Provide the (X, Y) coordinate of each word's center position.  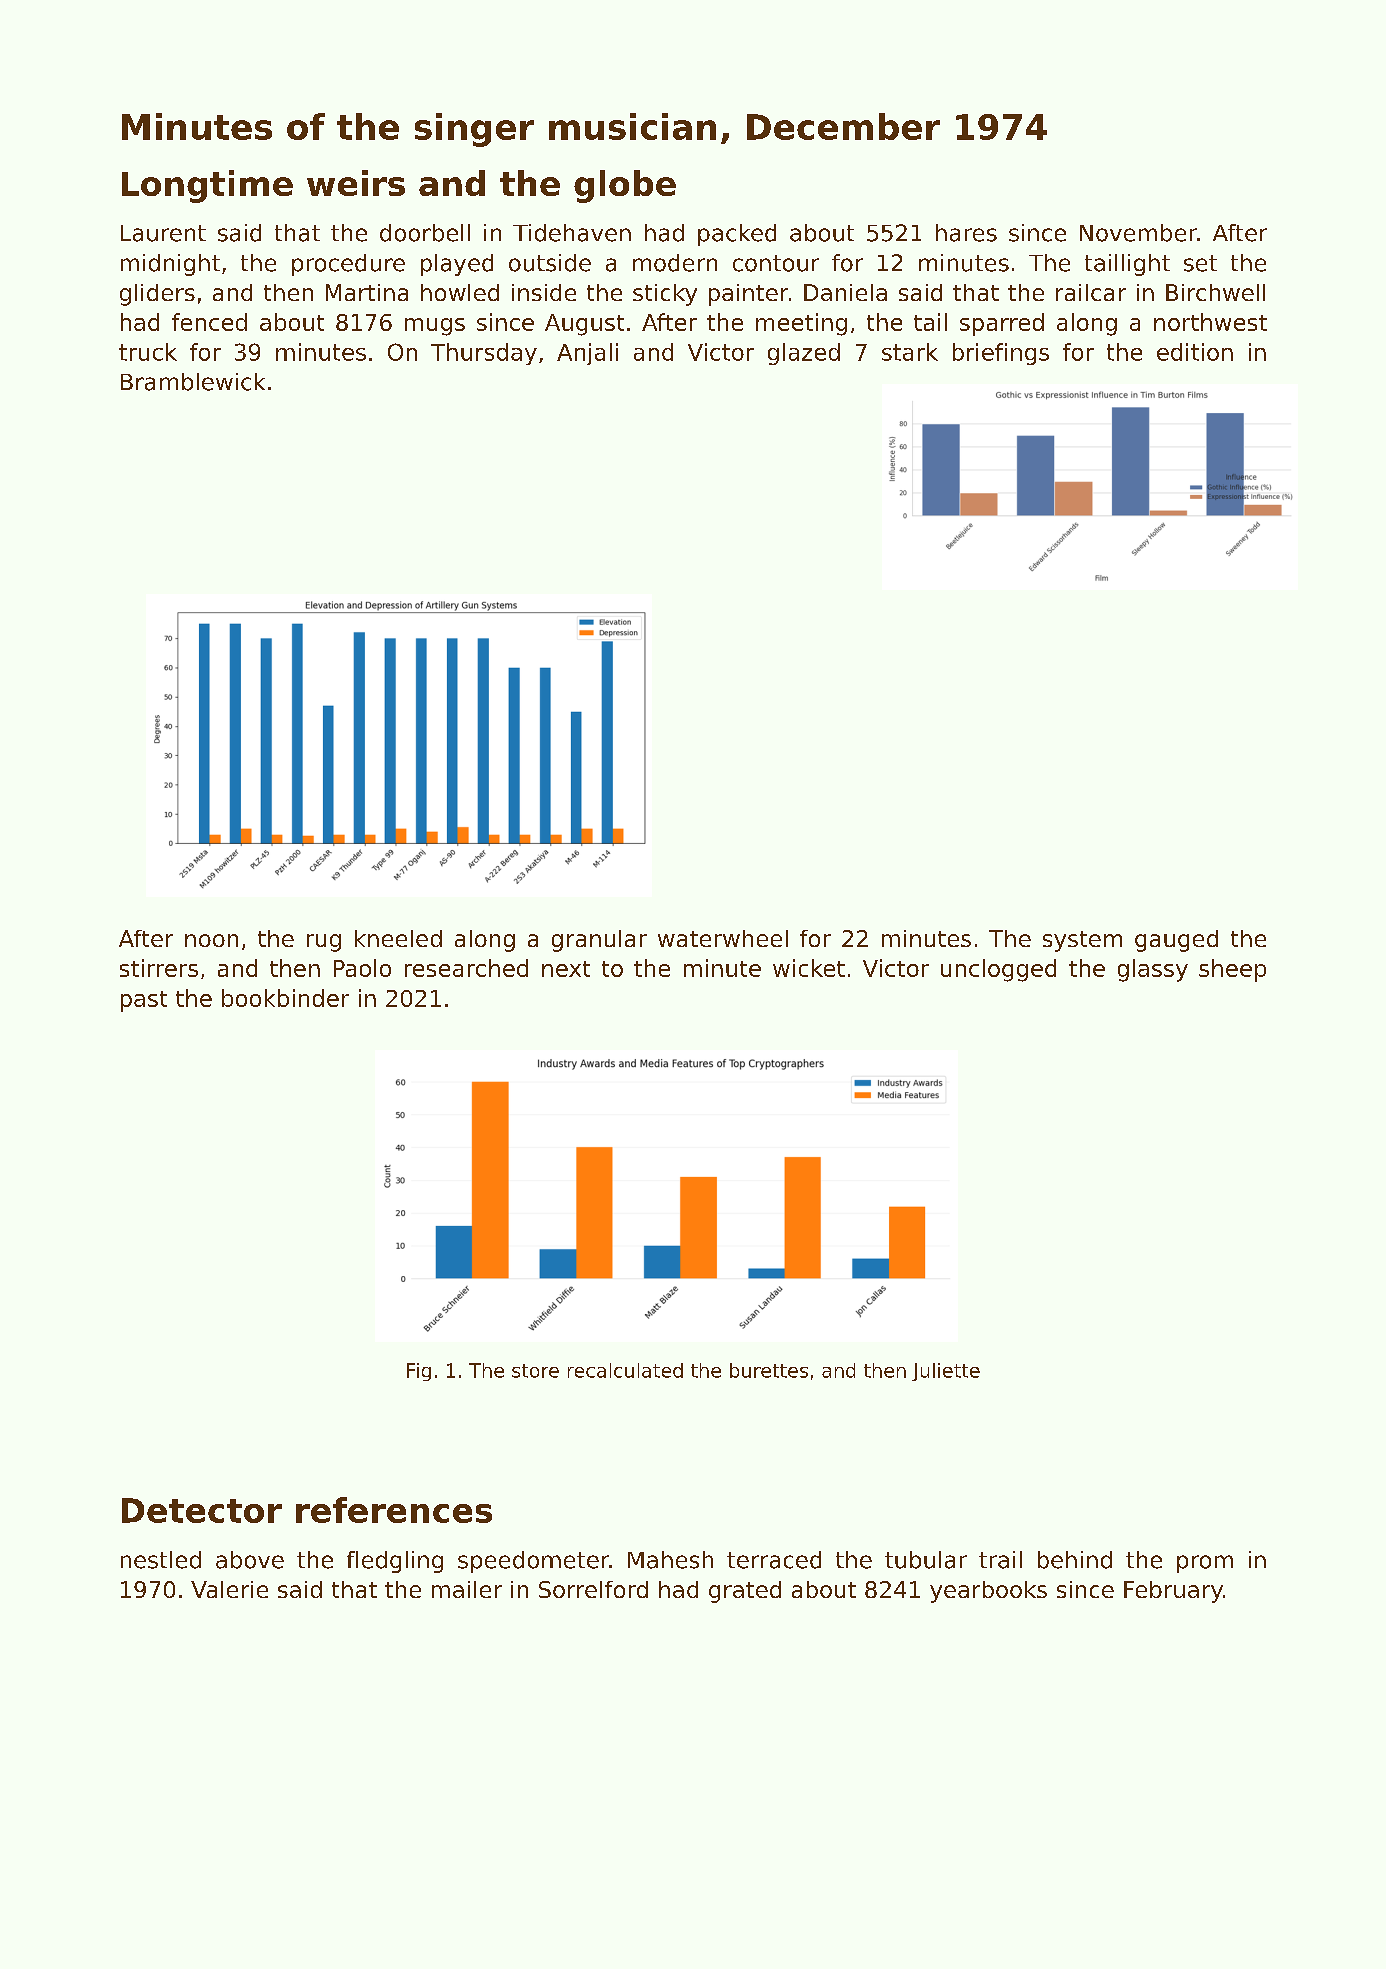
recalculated (625, 1370)
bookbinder (285, 998)
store (535, 1371)
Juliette (946, 1372)
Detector (202, 1510)
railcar (1091, 292)
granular (599, 941)
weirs (356, 183)
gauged (1176, 941)
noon (211, 940)
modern (675, 263)
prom (1205, 1564)
